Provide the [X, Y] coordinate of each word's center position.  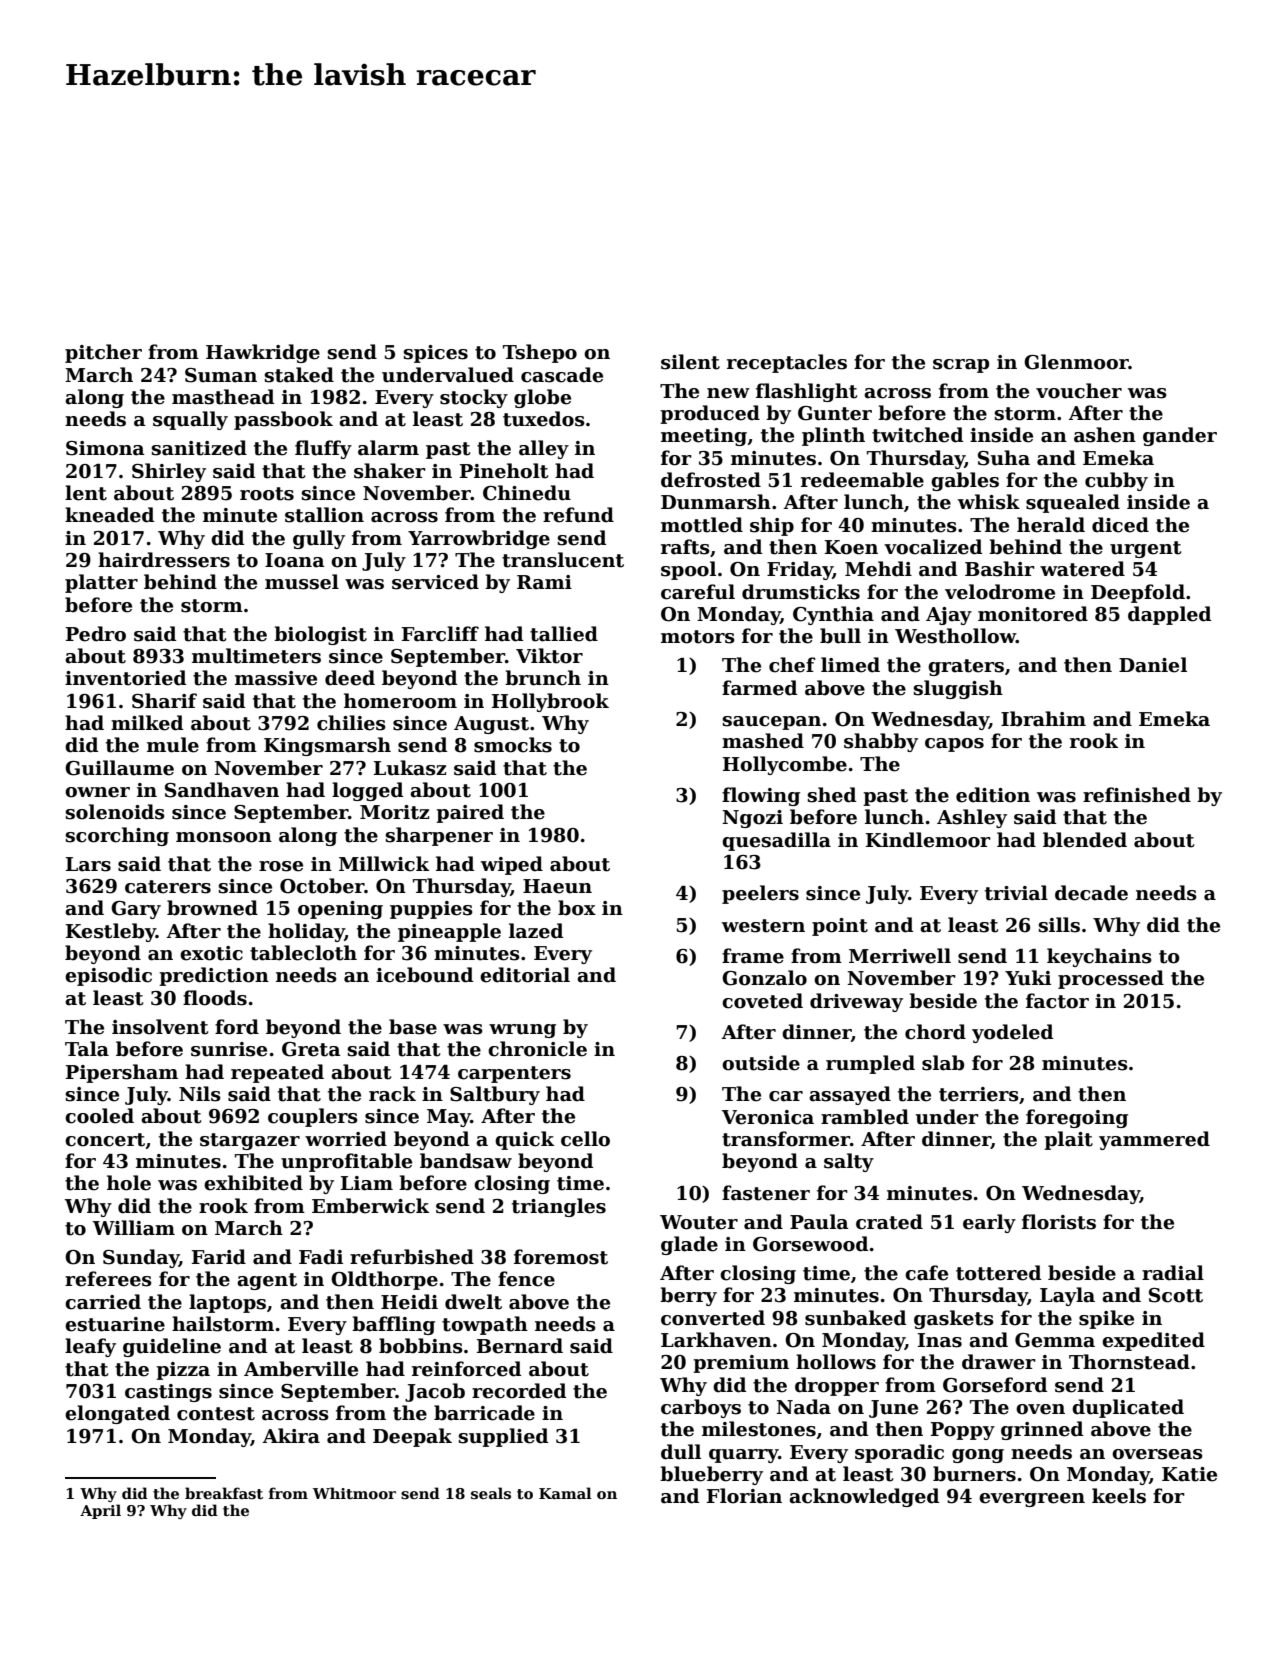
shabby [881, 742]
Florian [744, 1496]
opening [340, 910]
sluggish [958, 689]
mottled [702, 525]
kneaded [109, 515]
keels [1119, 1496]
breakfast [224, 1493]
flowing [761, 796]
